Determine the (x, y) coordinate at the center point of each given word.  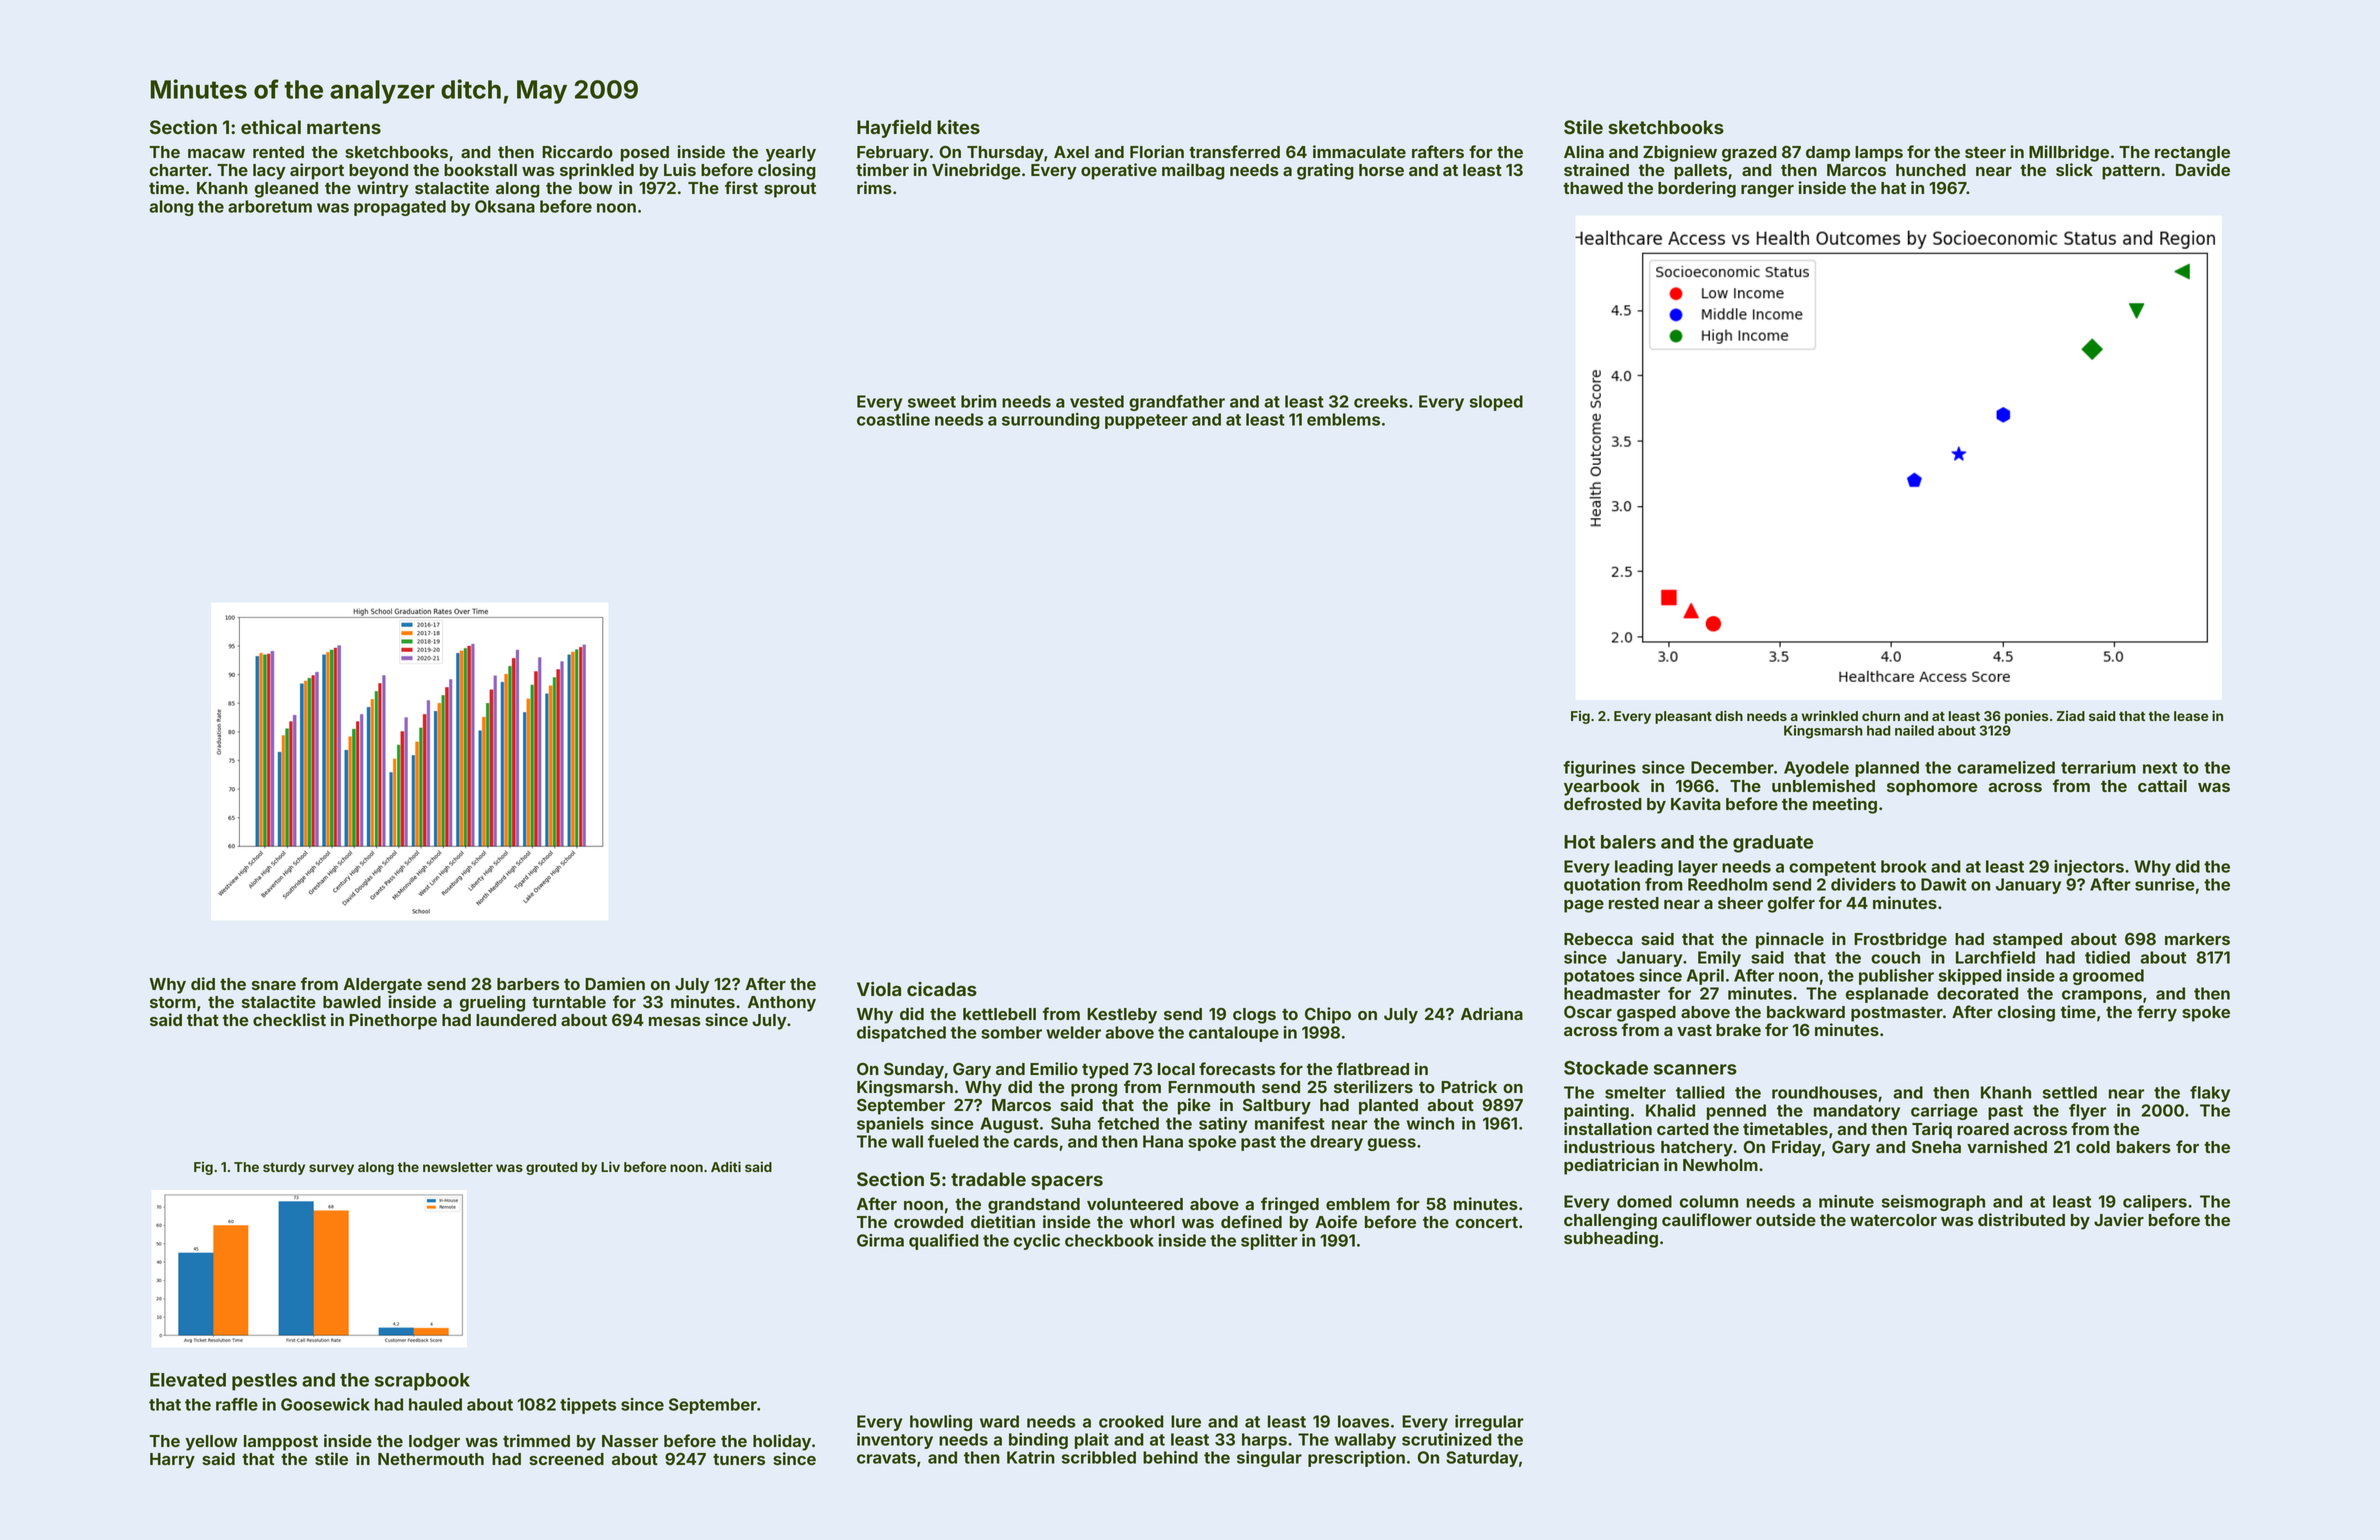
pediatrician (1611, 1166)
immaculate (1359, 151)
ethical (271, 127)
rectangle (2192, 154)
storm (173, 1002)
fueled (953, 1141)
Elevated (188, 1380)
